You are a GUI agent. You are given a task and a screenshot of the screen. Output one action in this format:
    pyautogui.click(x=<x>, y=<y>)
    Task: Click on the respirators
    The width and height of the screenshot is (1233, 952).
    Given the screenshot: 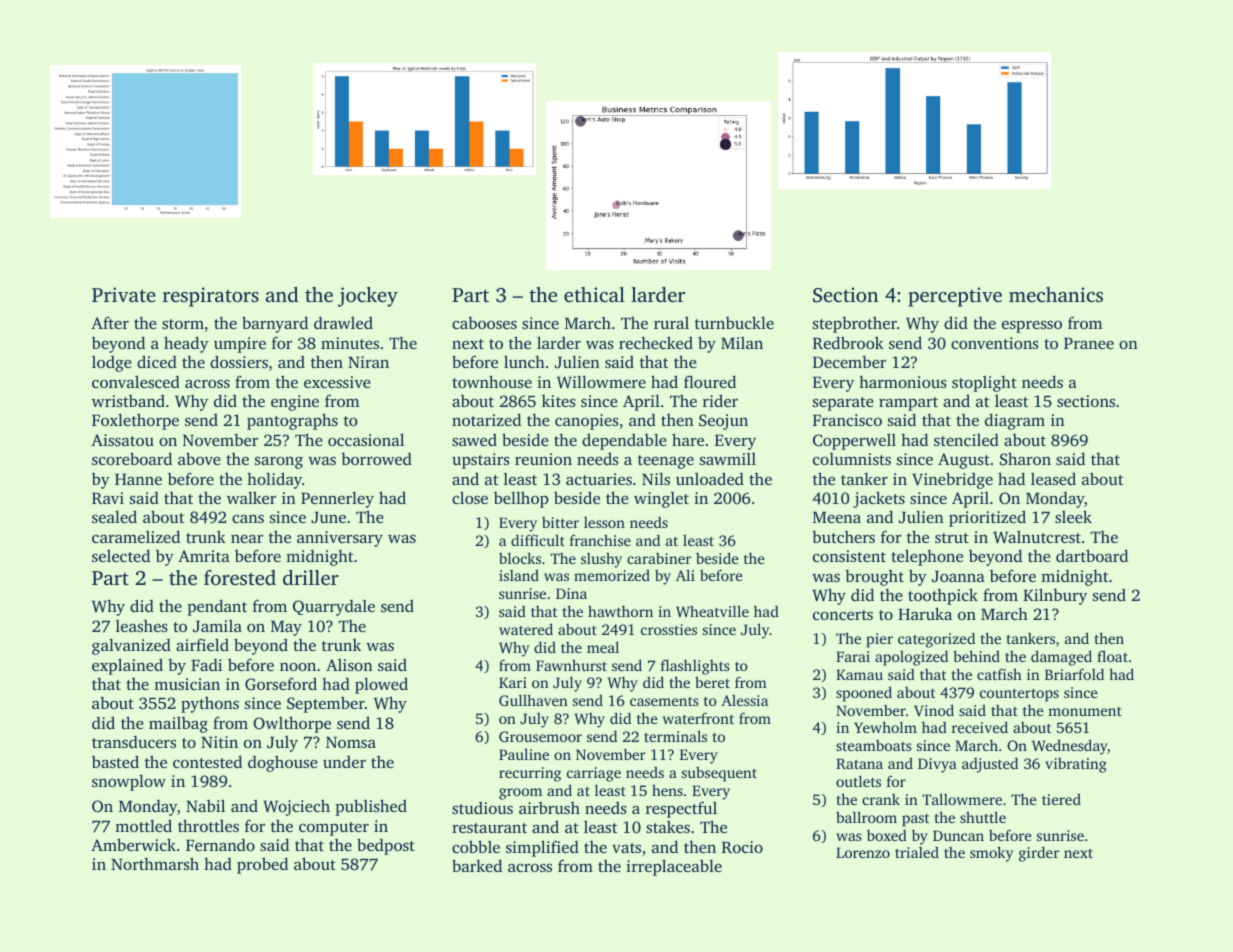 What is the action you would take?
    pyautogui.click(x=211, y=297)
